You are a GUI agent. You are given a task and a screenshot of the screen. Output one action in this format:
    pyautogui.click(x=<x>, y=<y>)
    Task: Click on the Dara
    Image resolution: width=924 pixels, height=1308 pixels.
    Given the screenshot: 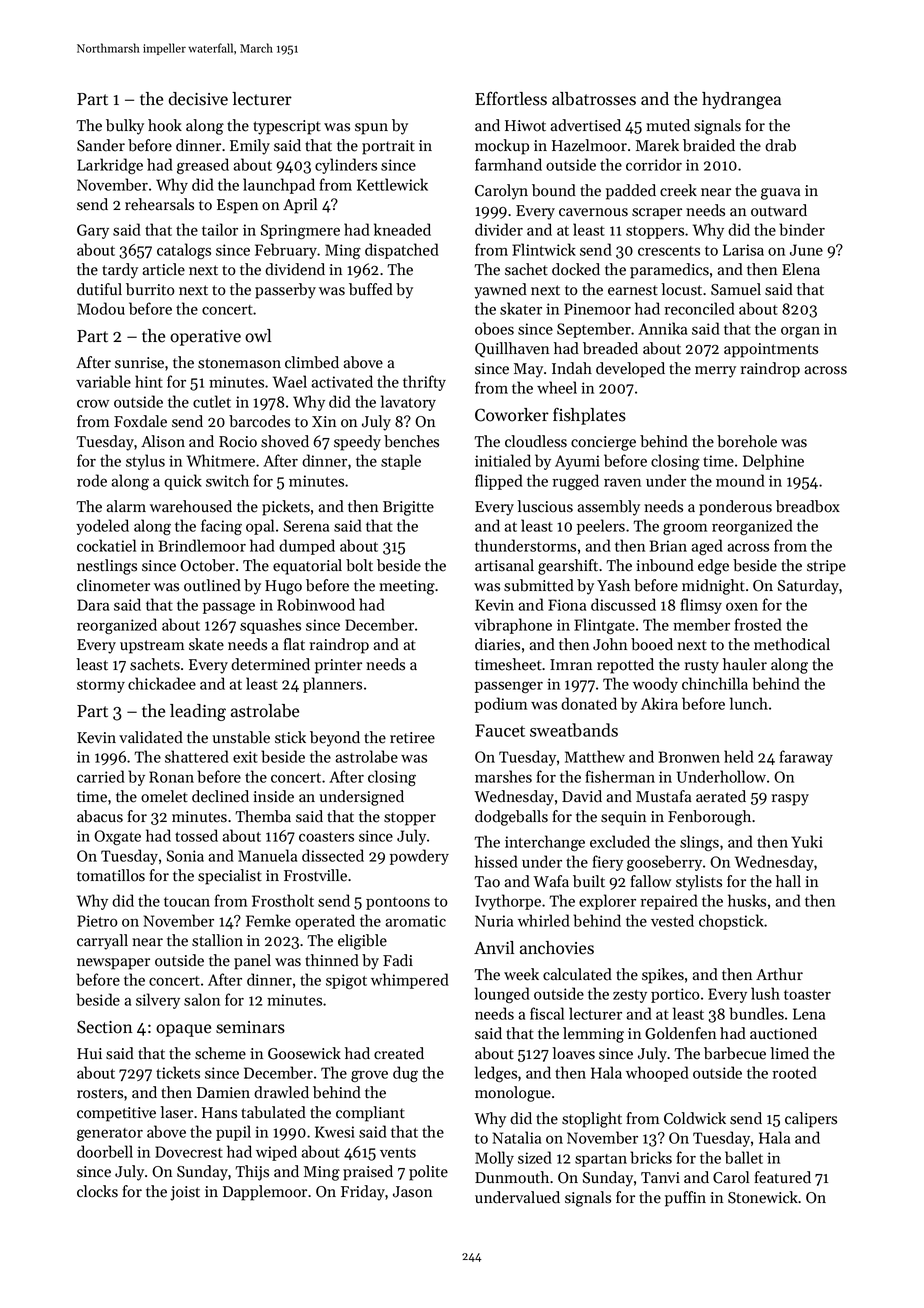 What is the action you would take?
    pyautogui.click(x=93, y=605)
